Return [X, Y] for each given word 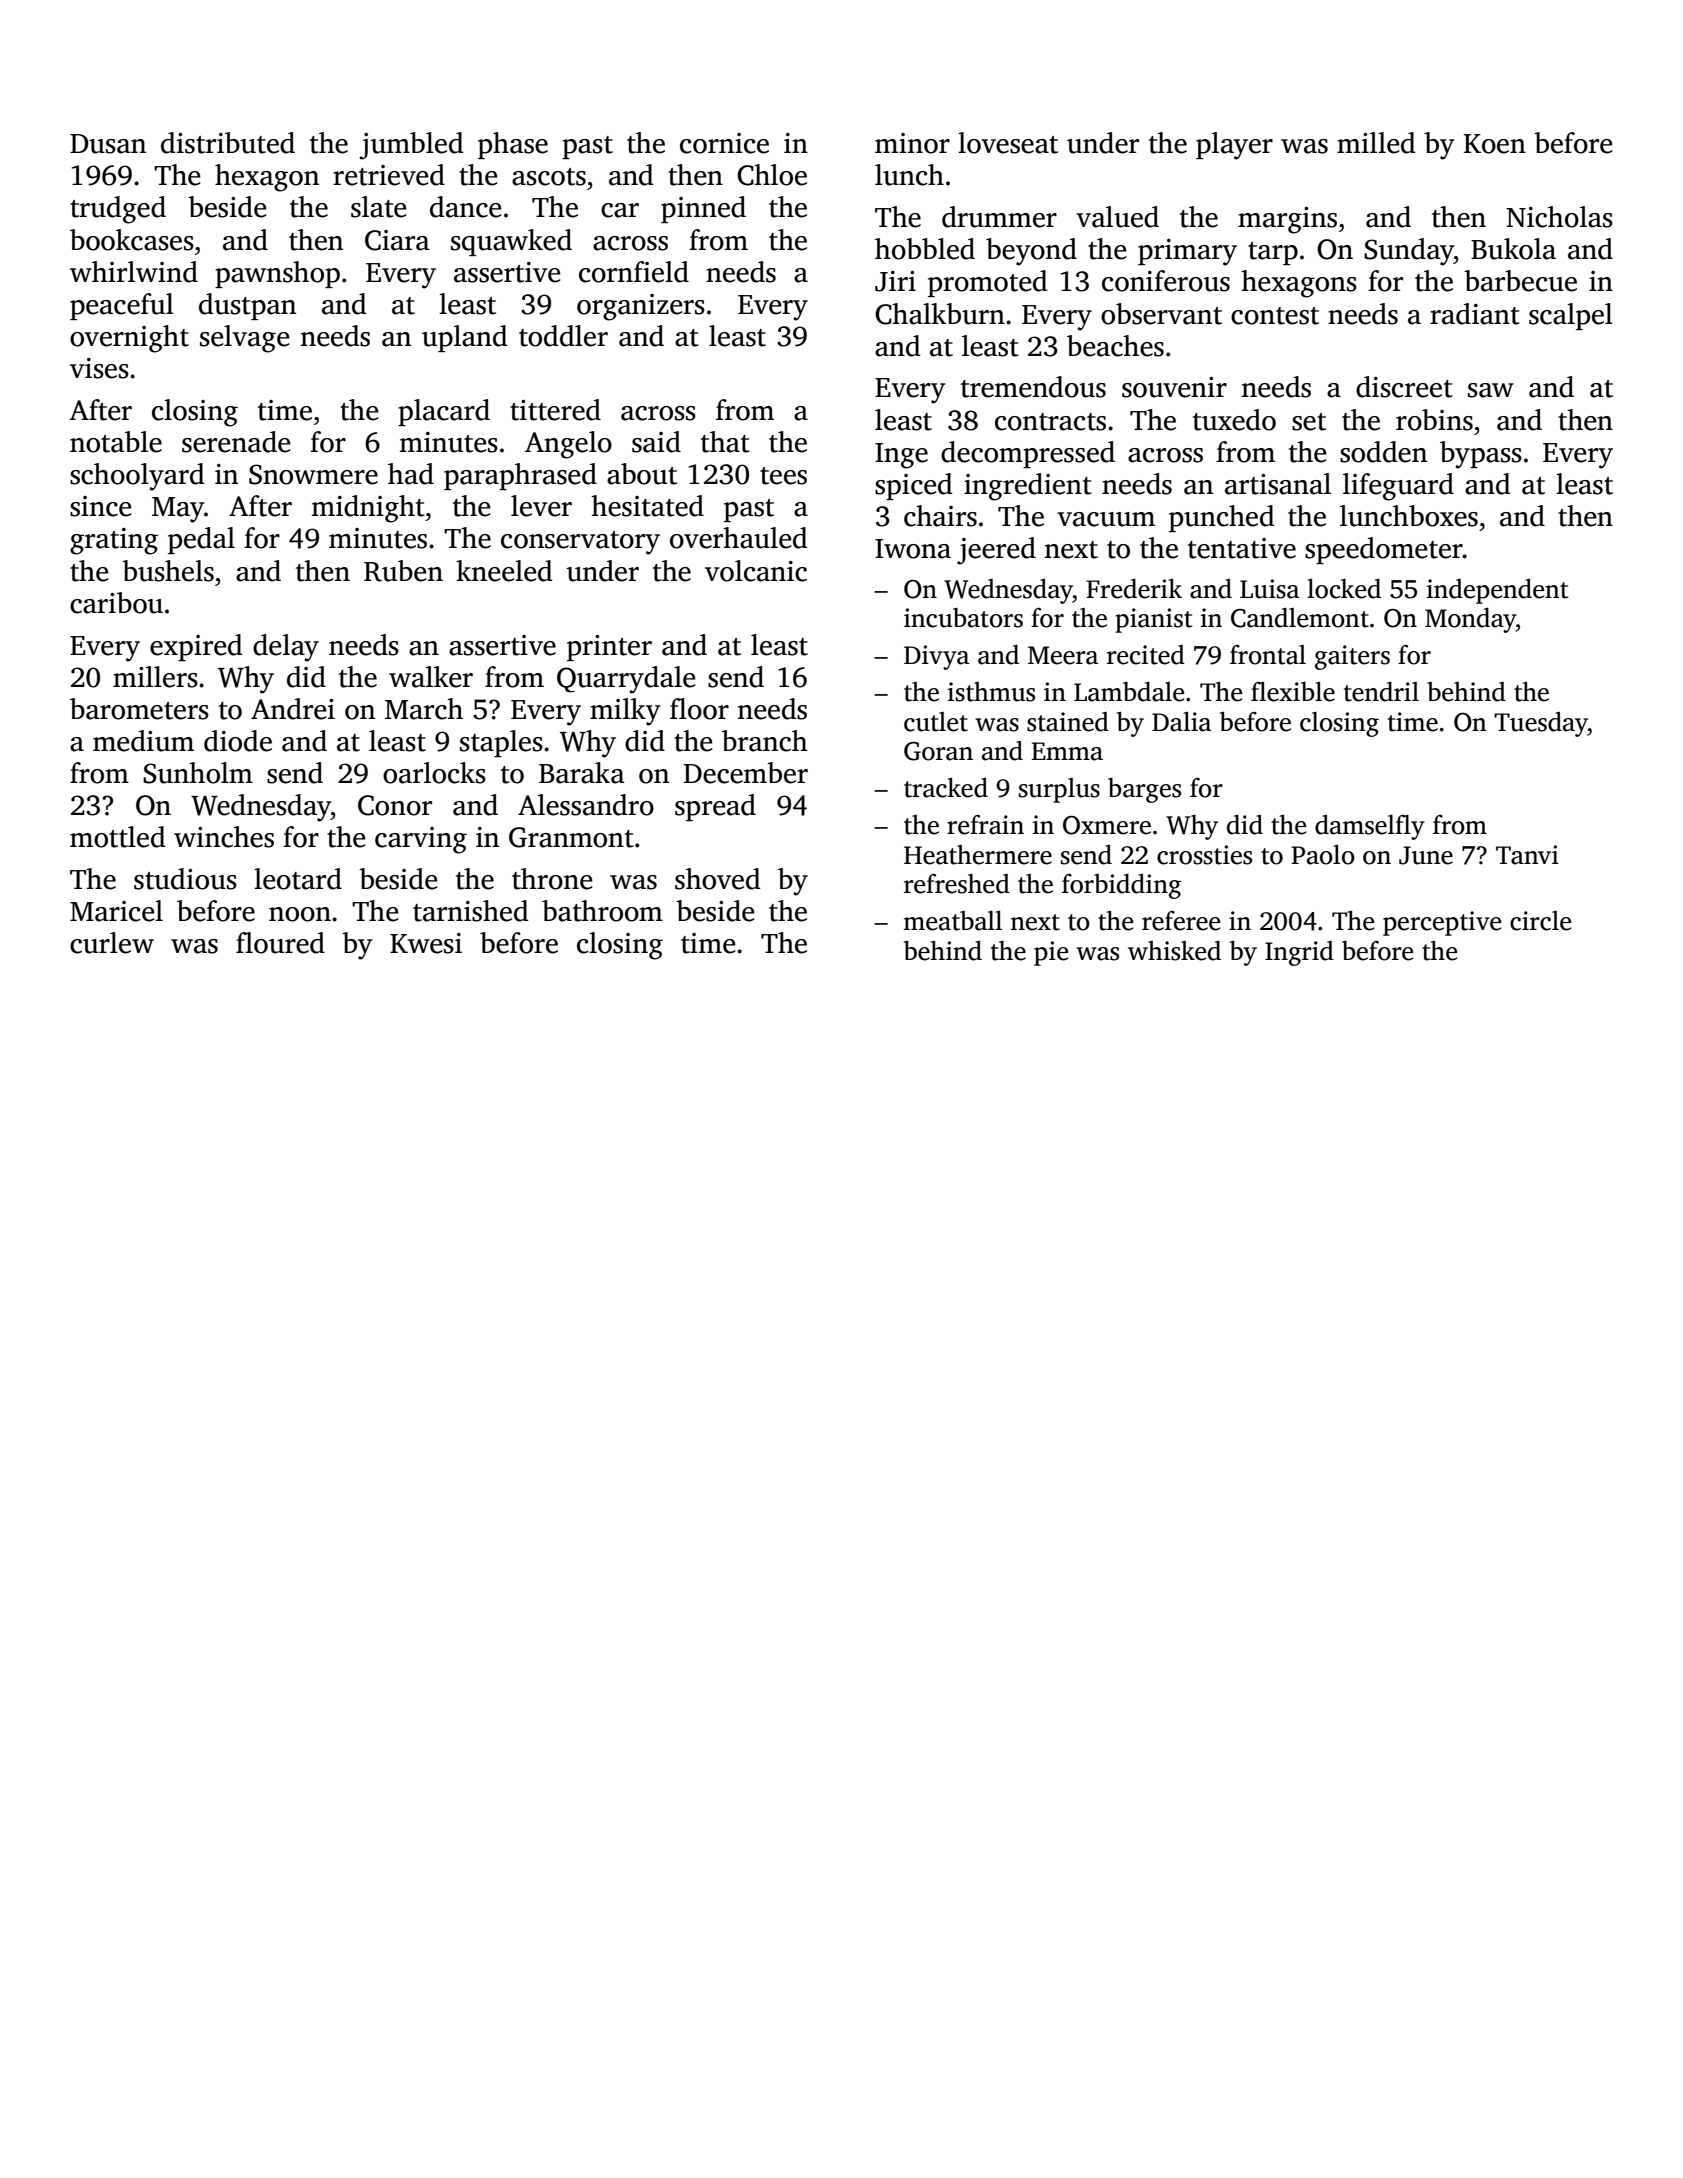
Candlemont [1300, 617]
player [1234, 146]
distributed [228, 143]
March [424, 709]
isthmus [991, 692]
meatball [952, 921]
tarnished [471, 911]
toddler [563, 336]
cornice [724, 143]
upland [465, 338]
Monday [1470, 620]
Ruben [403, 571]
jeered [996, 551]
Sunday [1409, 252]
